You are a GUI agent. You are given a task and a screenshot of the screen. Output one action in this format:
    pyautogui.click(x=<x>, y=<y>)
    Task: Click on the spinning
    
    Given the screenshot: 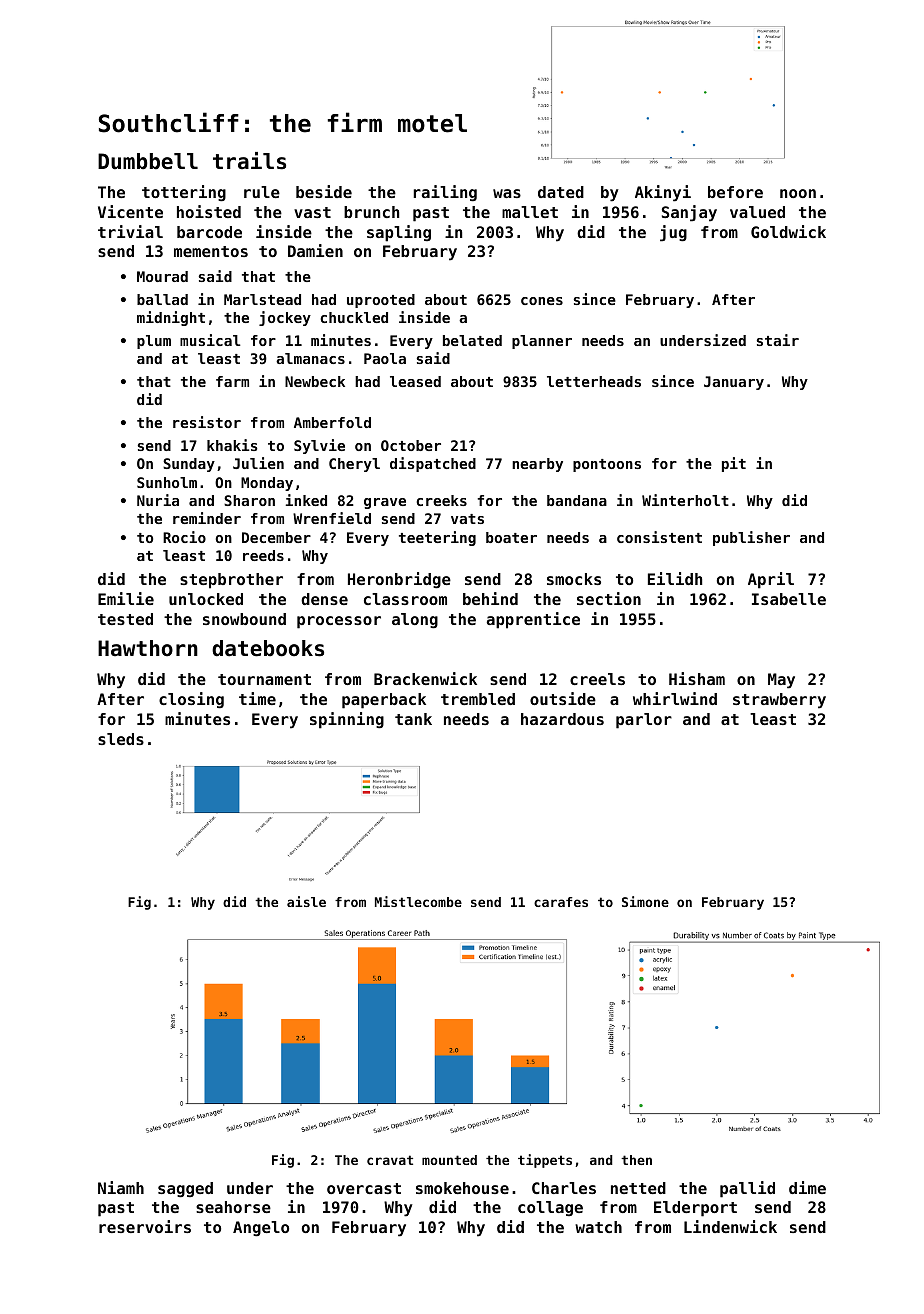 What is the action you would take?
    pyautogui.click(x=347, y=720)
